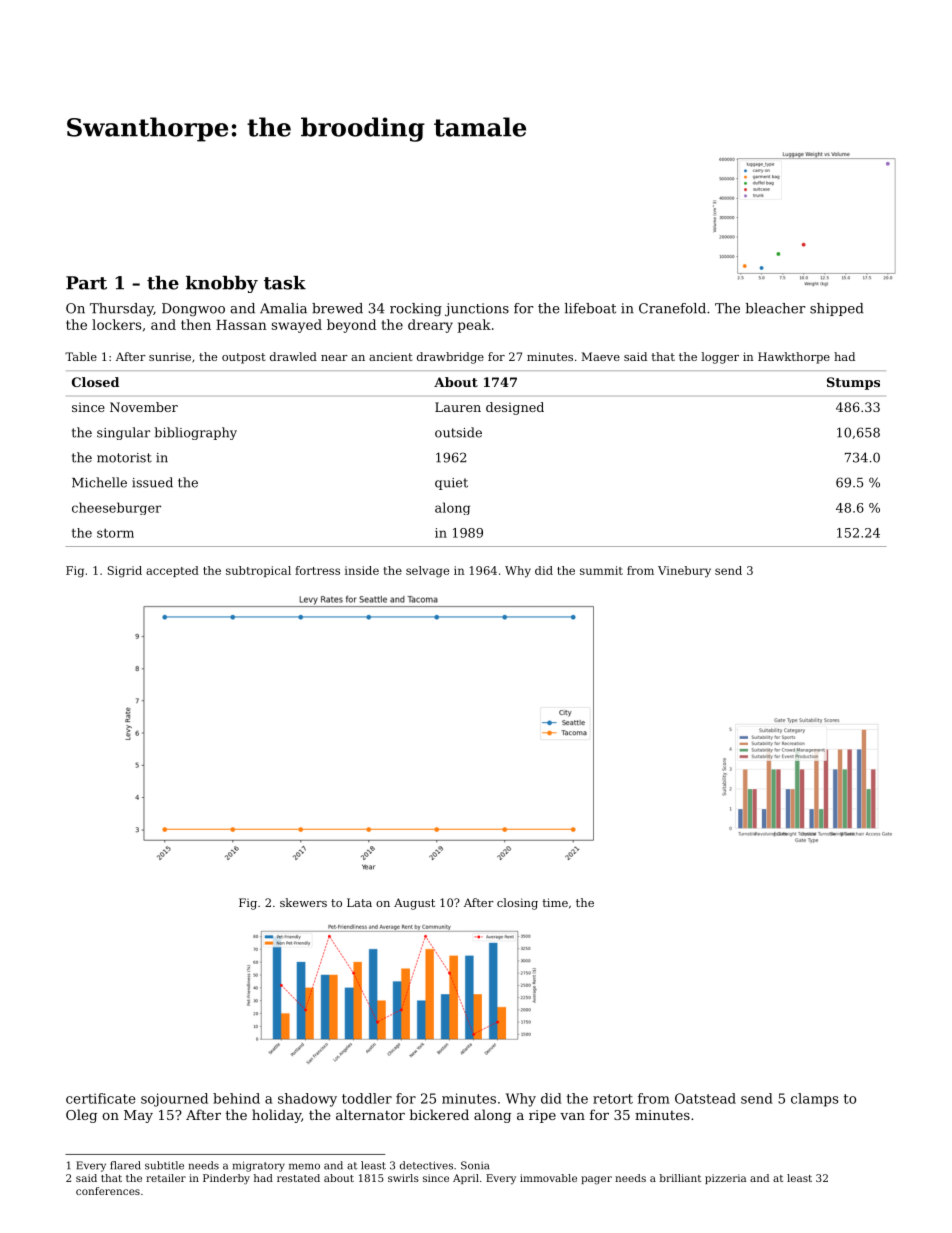 The height and width of the page is (1233, 952). Describe the element at coordinates (515, 408) in the page. I see `designed` at that location.
